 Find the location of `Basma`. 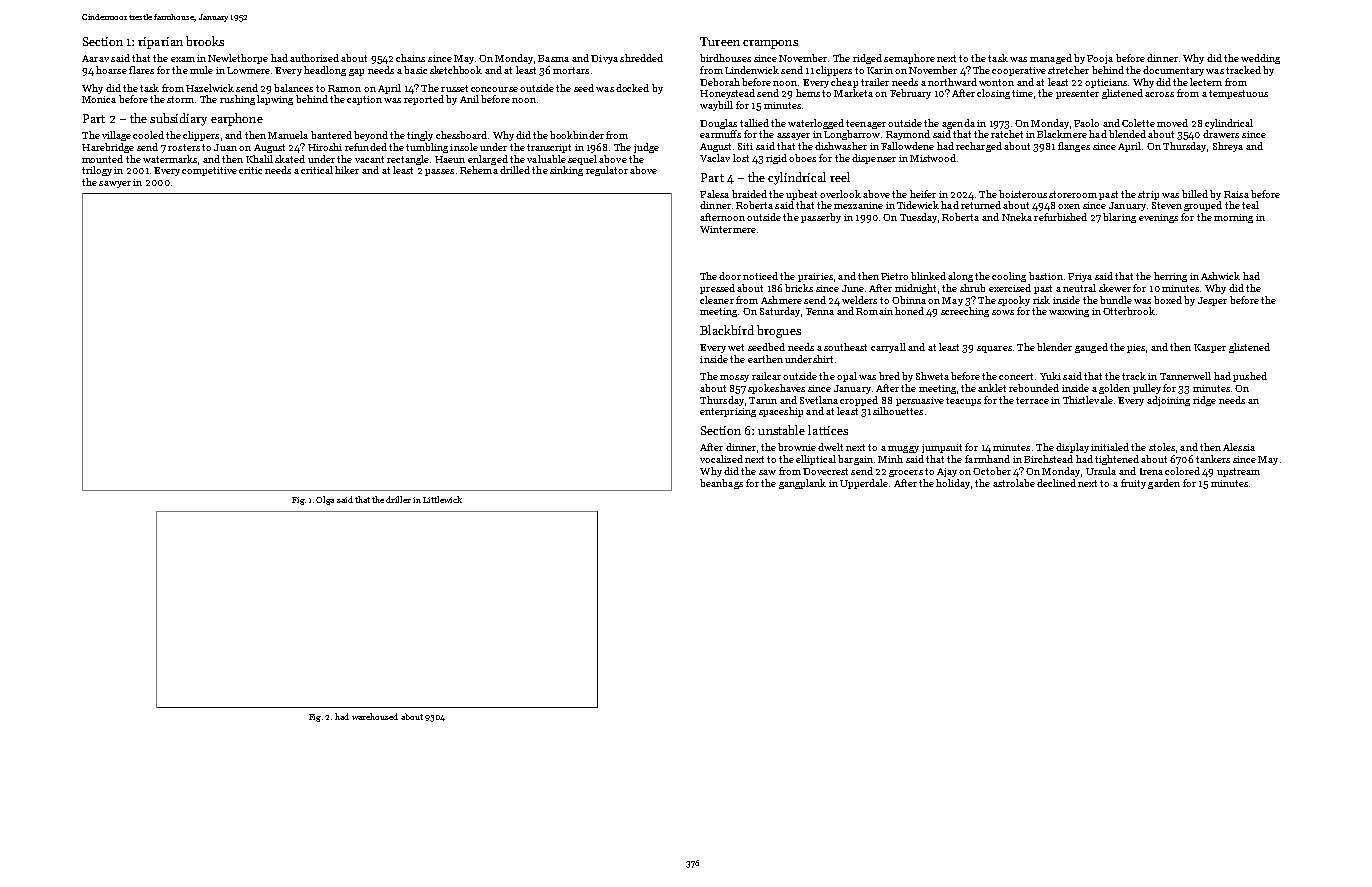

Basma is located at coordinates (553, 58).
